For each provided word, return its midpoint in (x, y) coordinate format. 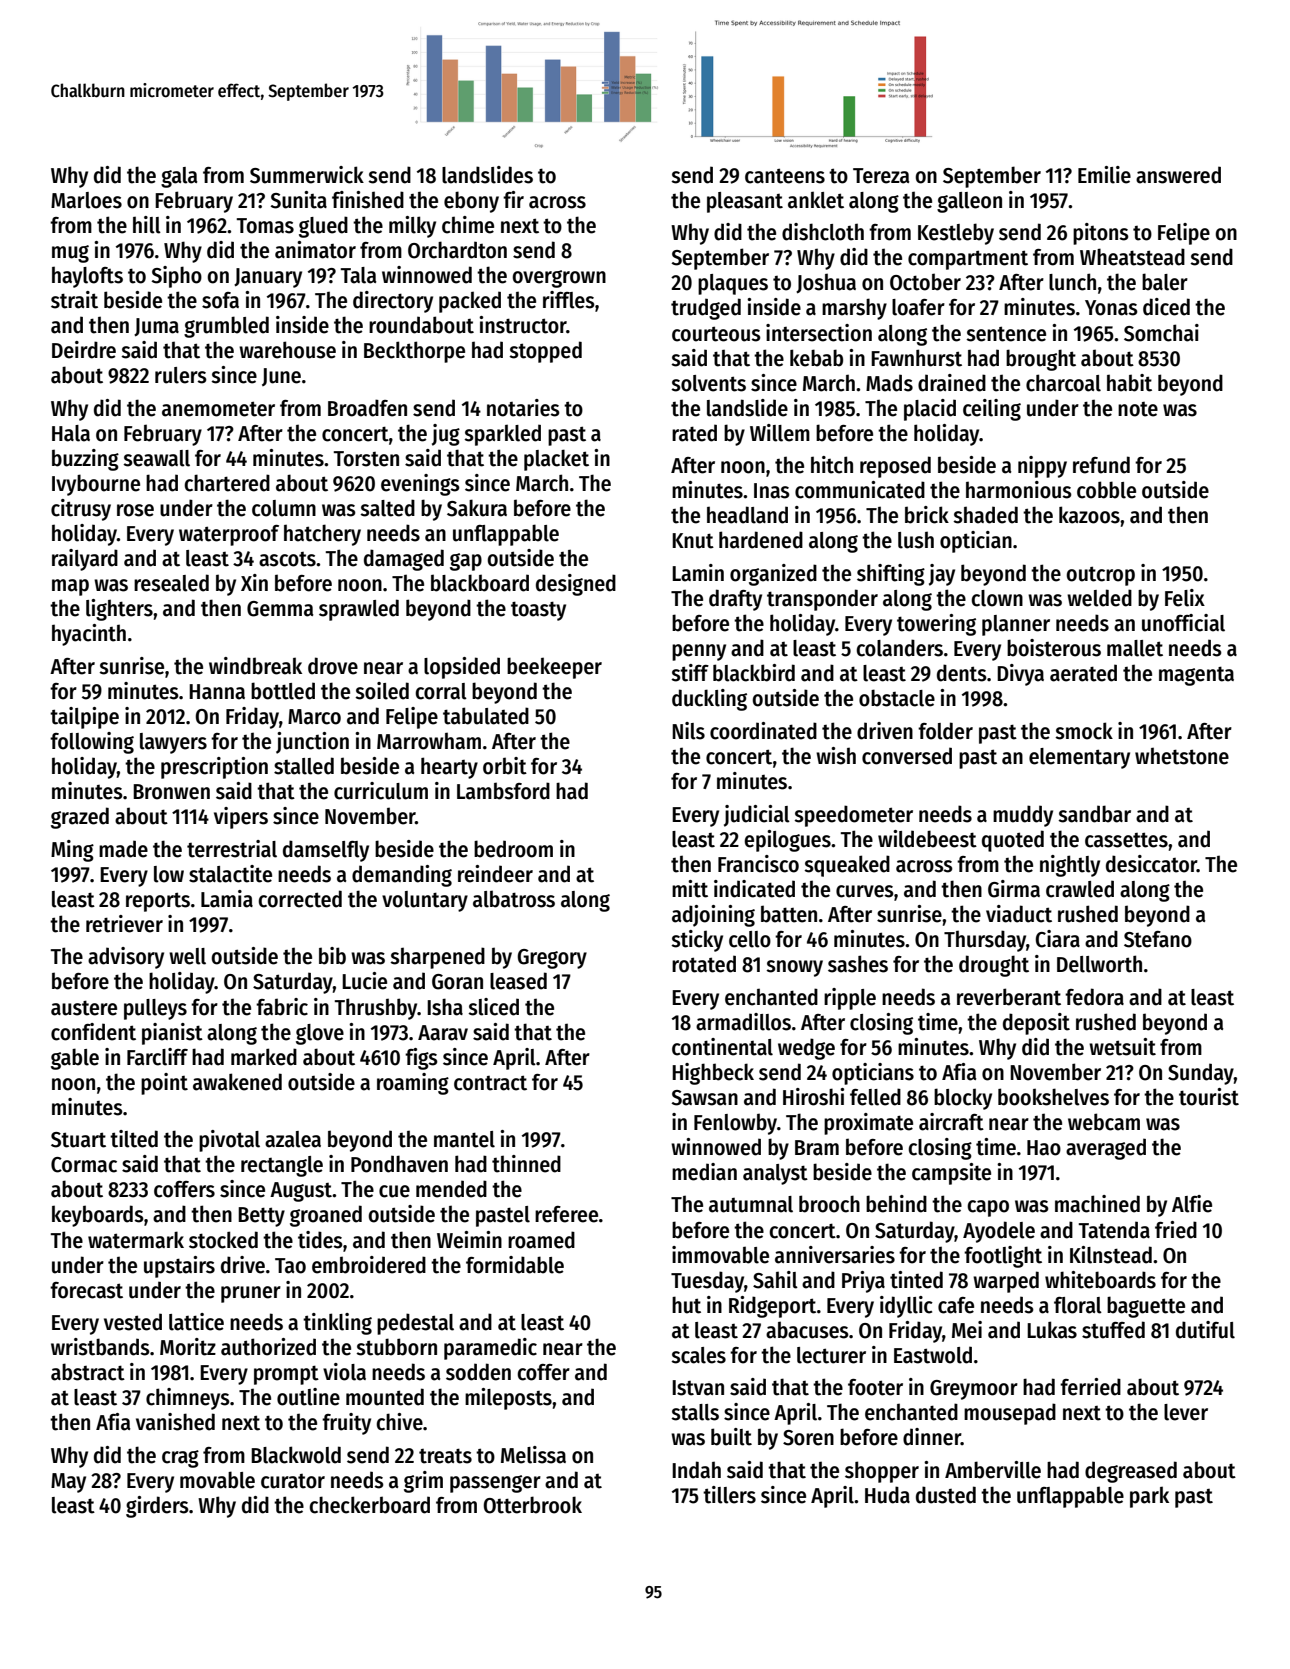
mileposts (508, 1399)
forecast (86, 1290)
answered (1178, 175)
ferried (1090, 1387)
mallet (1135, 648)
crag (180, 1459)
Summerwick (307, 175)
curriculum (381, 791)
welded (1099, 598)
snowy (794, 968)
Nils (688, 731)
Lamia (227, 899)
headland (747, 515)
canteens (785, 176)
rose (135, 510)
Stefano (1158, 939)
